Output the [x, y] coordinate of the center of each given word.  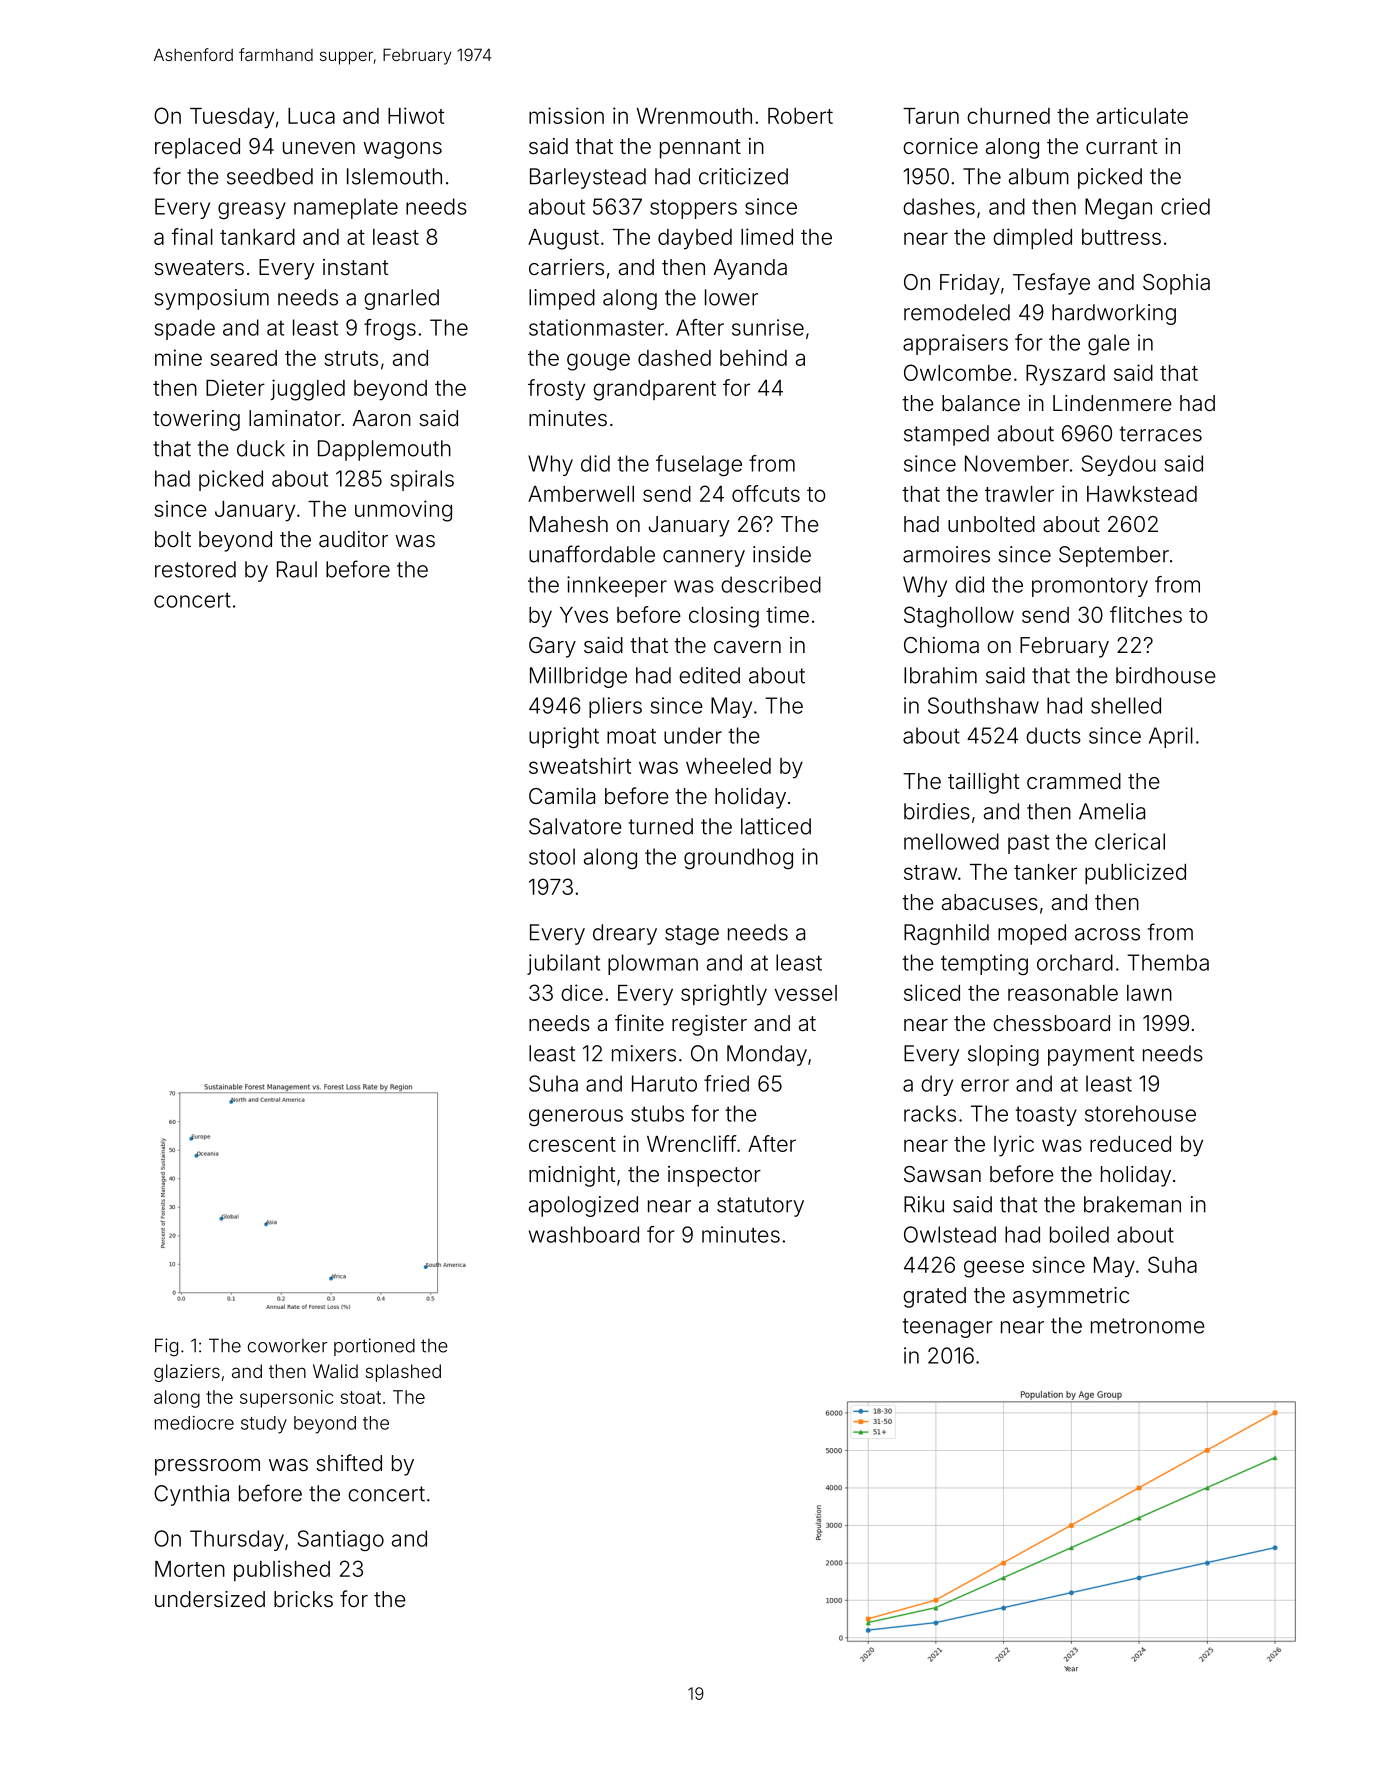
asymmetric [1071, 1297]
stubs [657, 1113]
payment [1091, 1056]
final [192, 236]
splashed [403, 1373]
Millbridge [578, 677]
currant [1121, 147]
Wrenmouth [694, 116]
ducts [1053, 735]
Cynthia [191, 1495]
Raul [297, 569]
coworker [287, 1346]
